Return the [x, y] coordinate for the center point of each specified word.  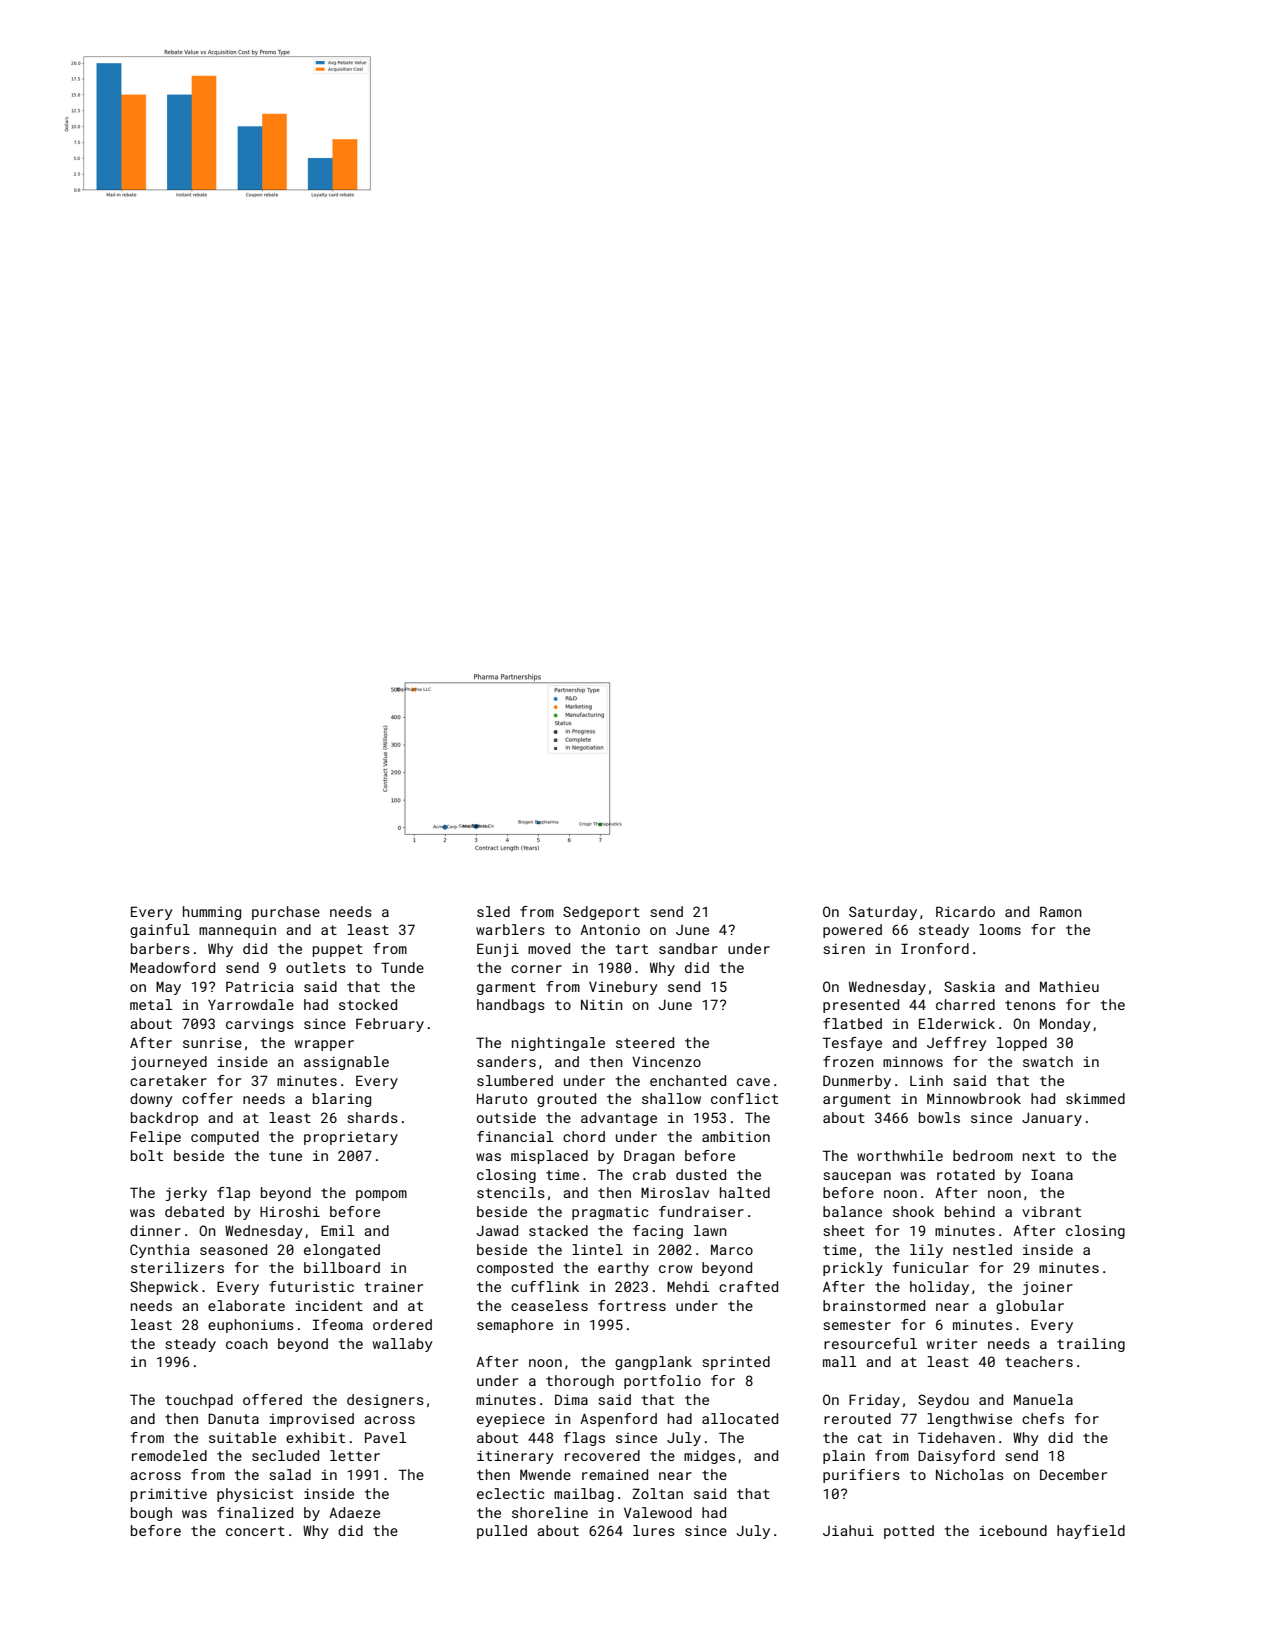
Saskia [969, 986]
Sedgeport [601, 913]
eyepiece [511, 1420]
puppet [338, 950]
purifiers [861, 1476]
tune [285, 1156]
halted [745, 1192]
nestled [982, 1249]
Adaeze [354, 1512]
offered [272, 1399]
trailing [1091, 1345]
